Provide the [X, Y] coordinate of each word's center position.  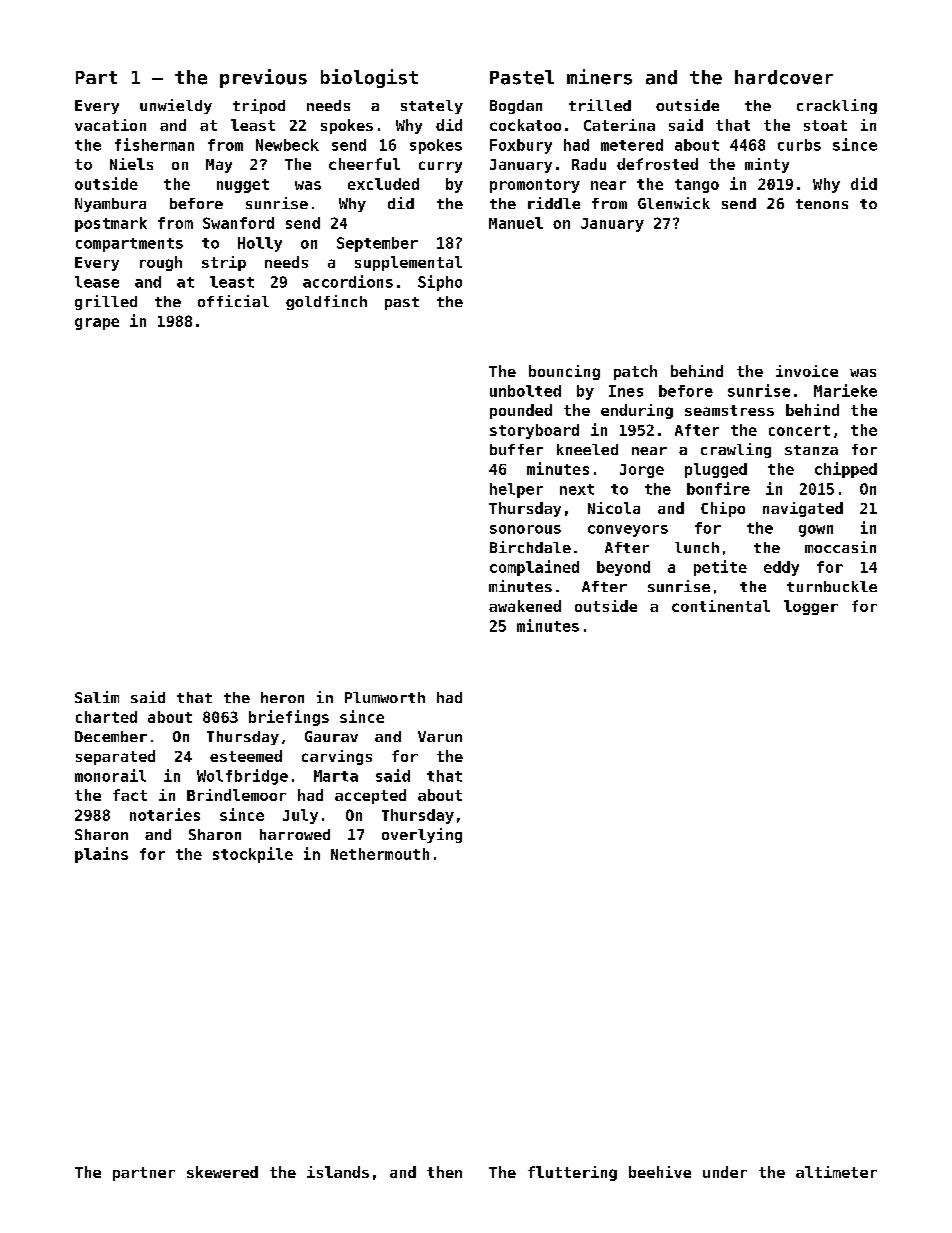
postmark [111, 224]
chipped [846, 470]
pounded [521, 411]
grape [97, 324]
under [725, 1172]
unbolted [525, 391]
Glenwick [674, 203]
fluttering [572, 1173]
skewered [222, 1172]
